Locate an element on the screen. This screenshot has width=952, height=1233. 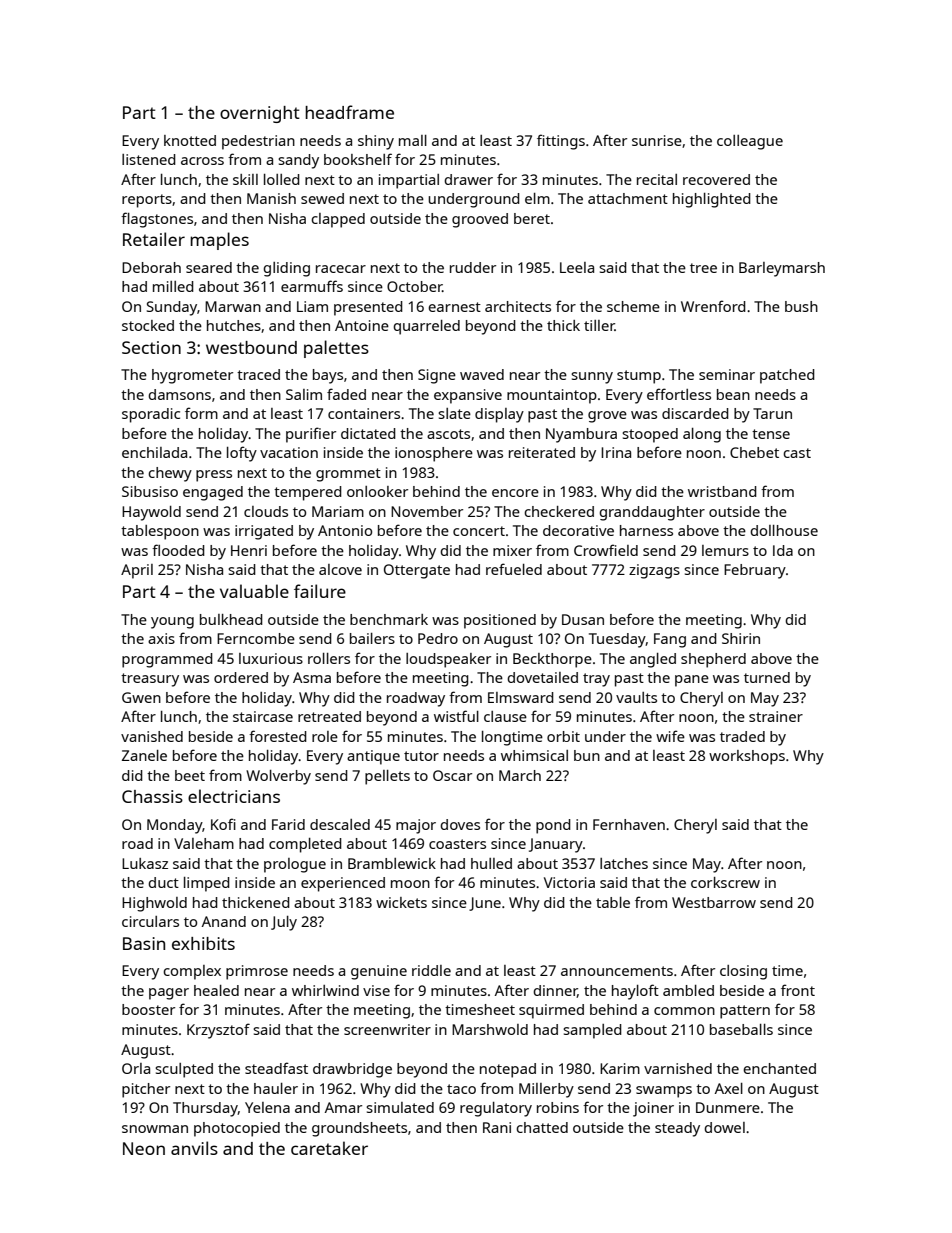
alcove is located at coordinates (340, 569).
